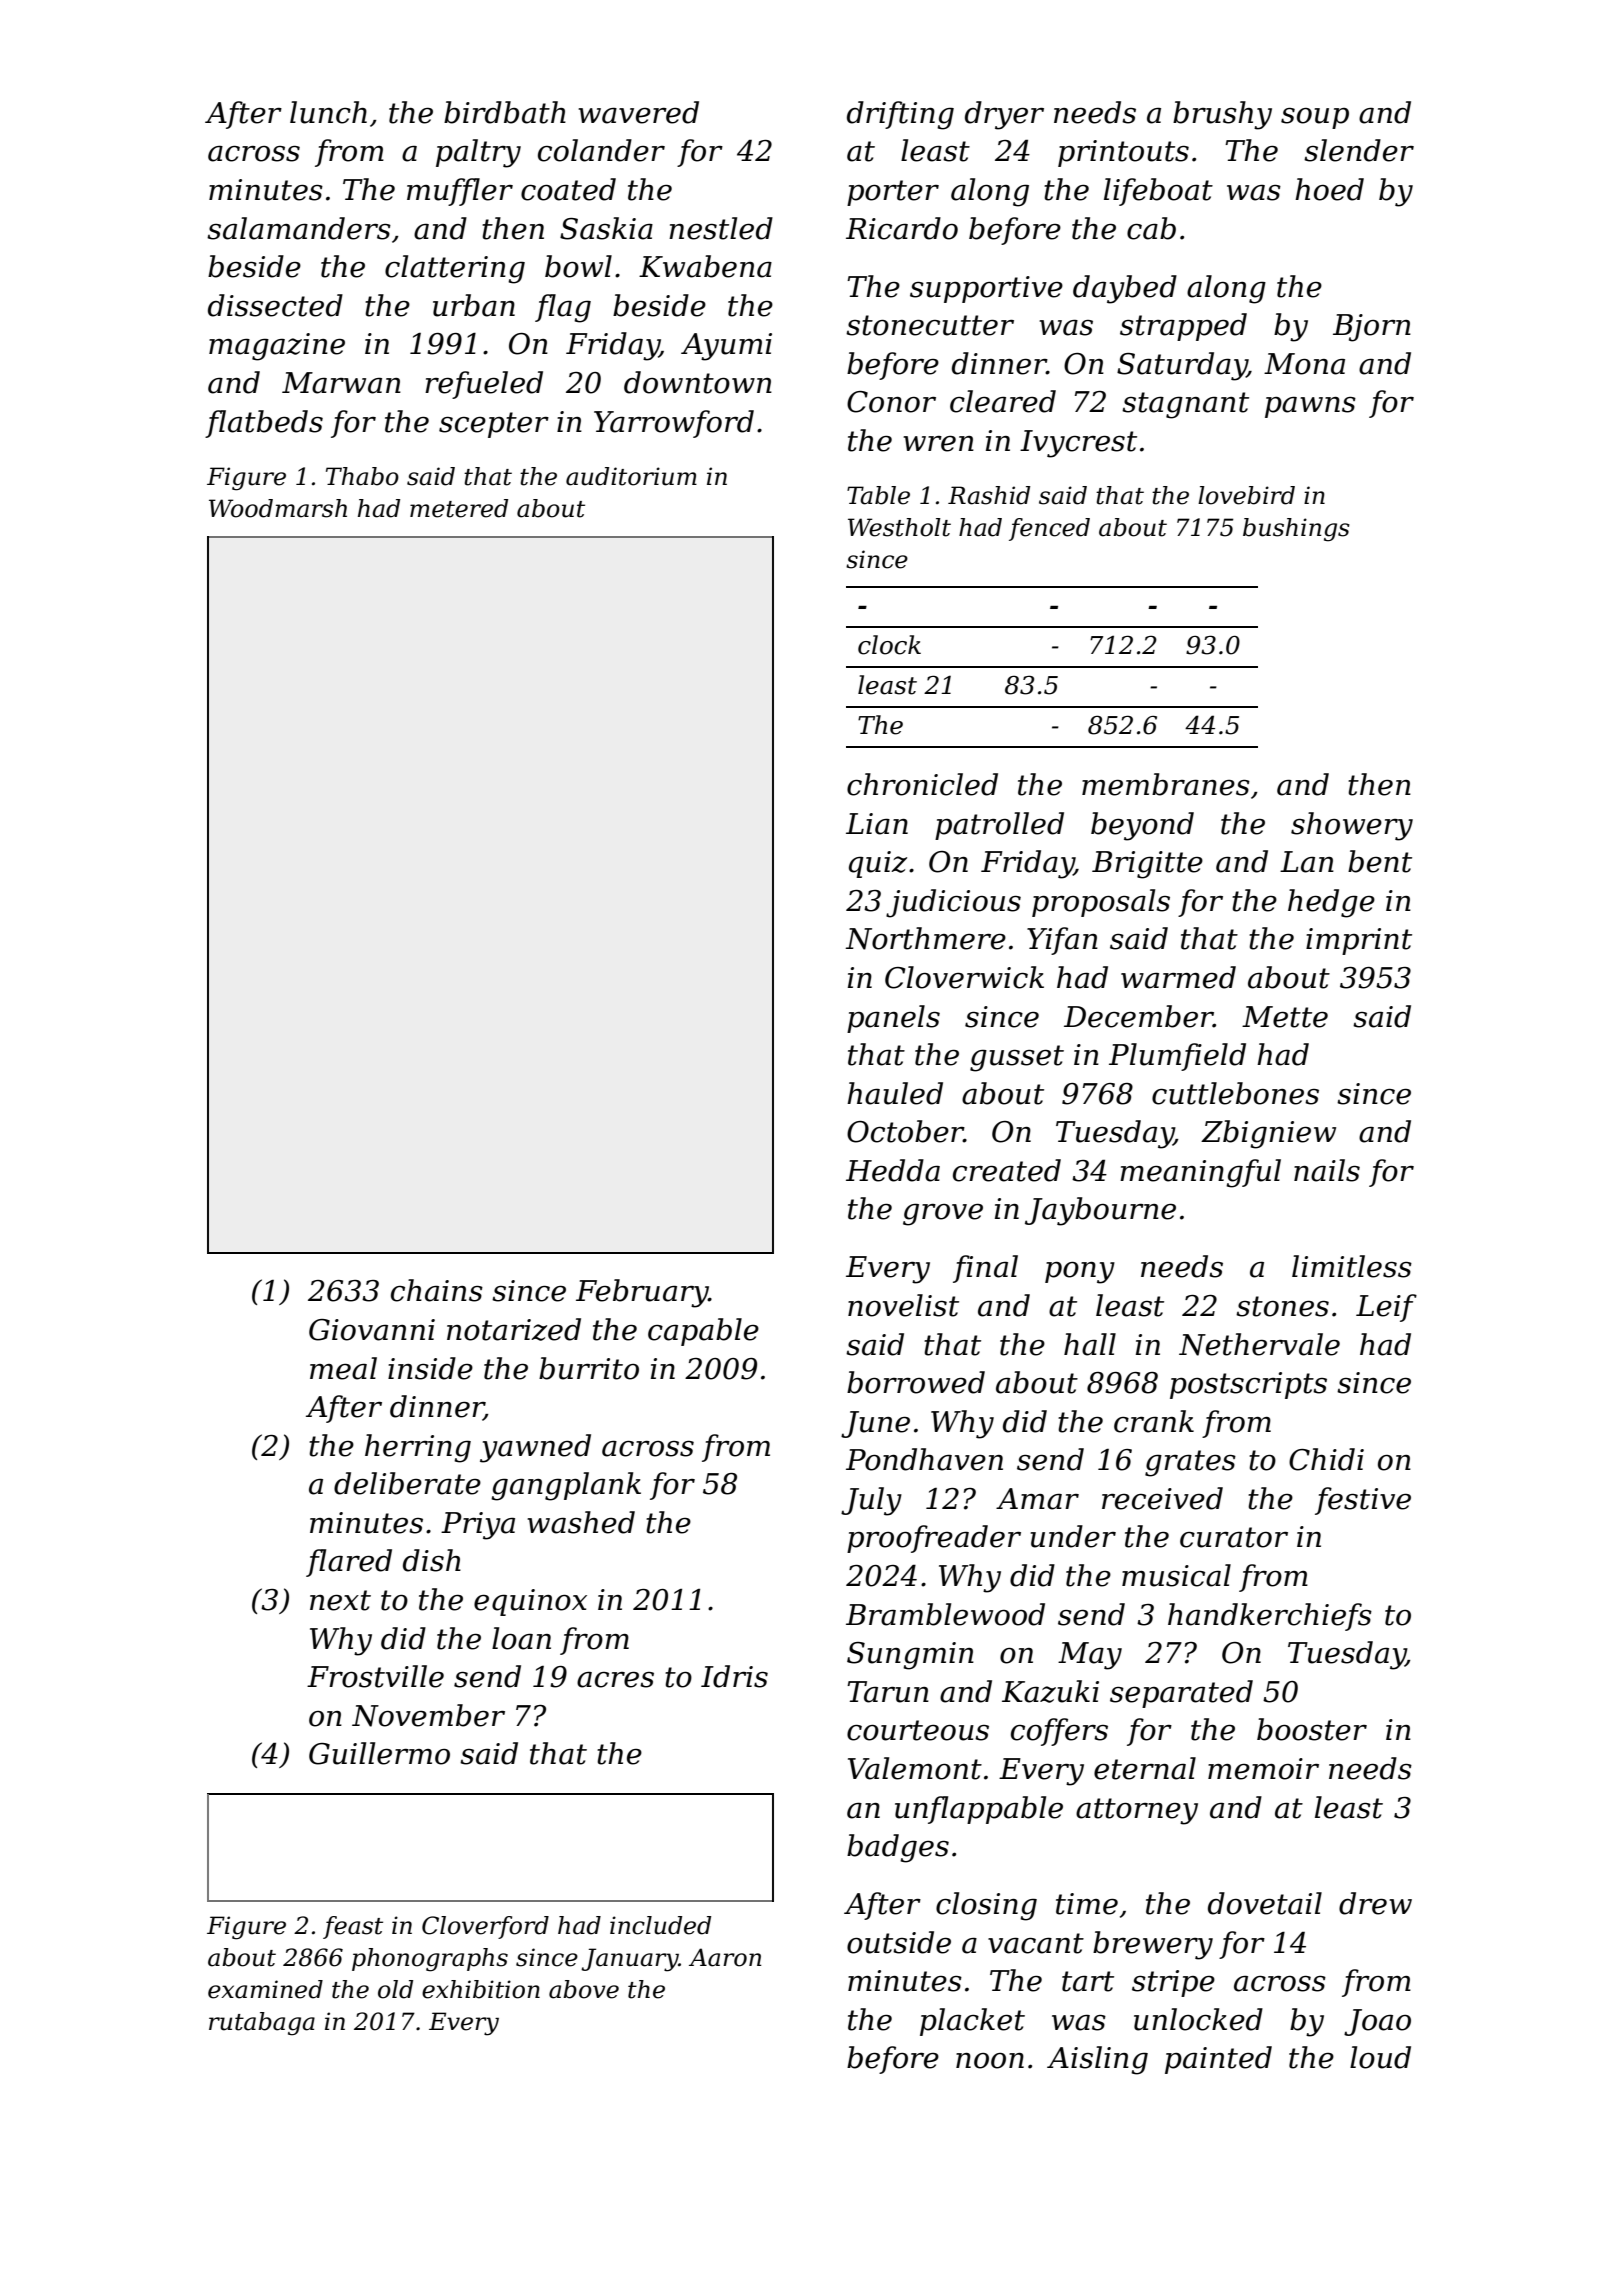 This screenshot has width=1620, height=2292. What do you see at coordinates (1270, 1617) in the screenshot?
I see `handkerchiefs` at bounding box center [1270, 1617].
